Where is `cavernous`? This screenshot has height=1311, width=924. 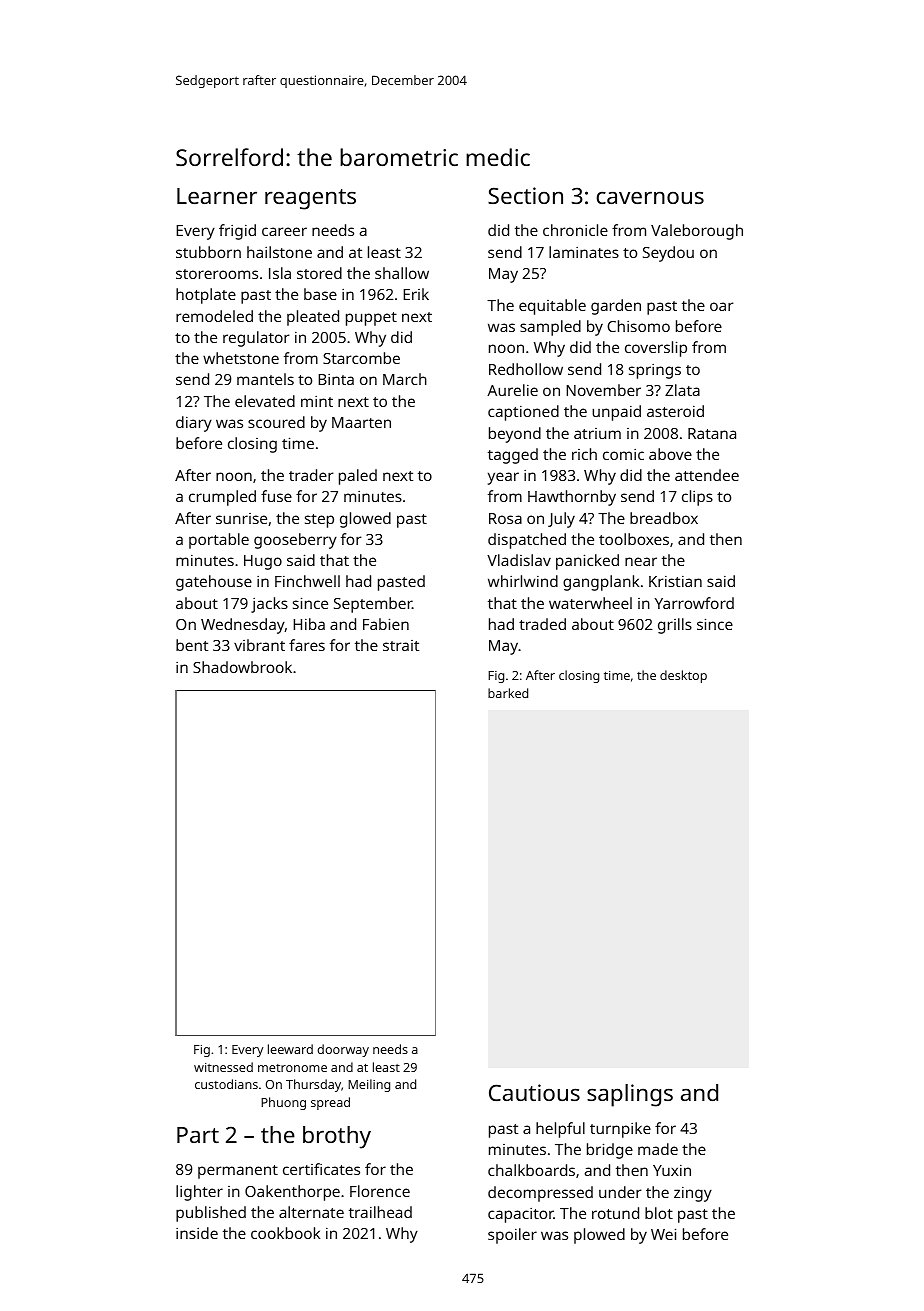
cavernous is located at coordinates (650, 197).
